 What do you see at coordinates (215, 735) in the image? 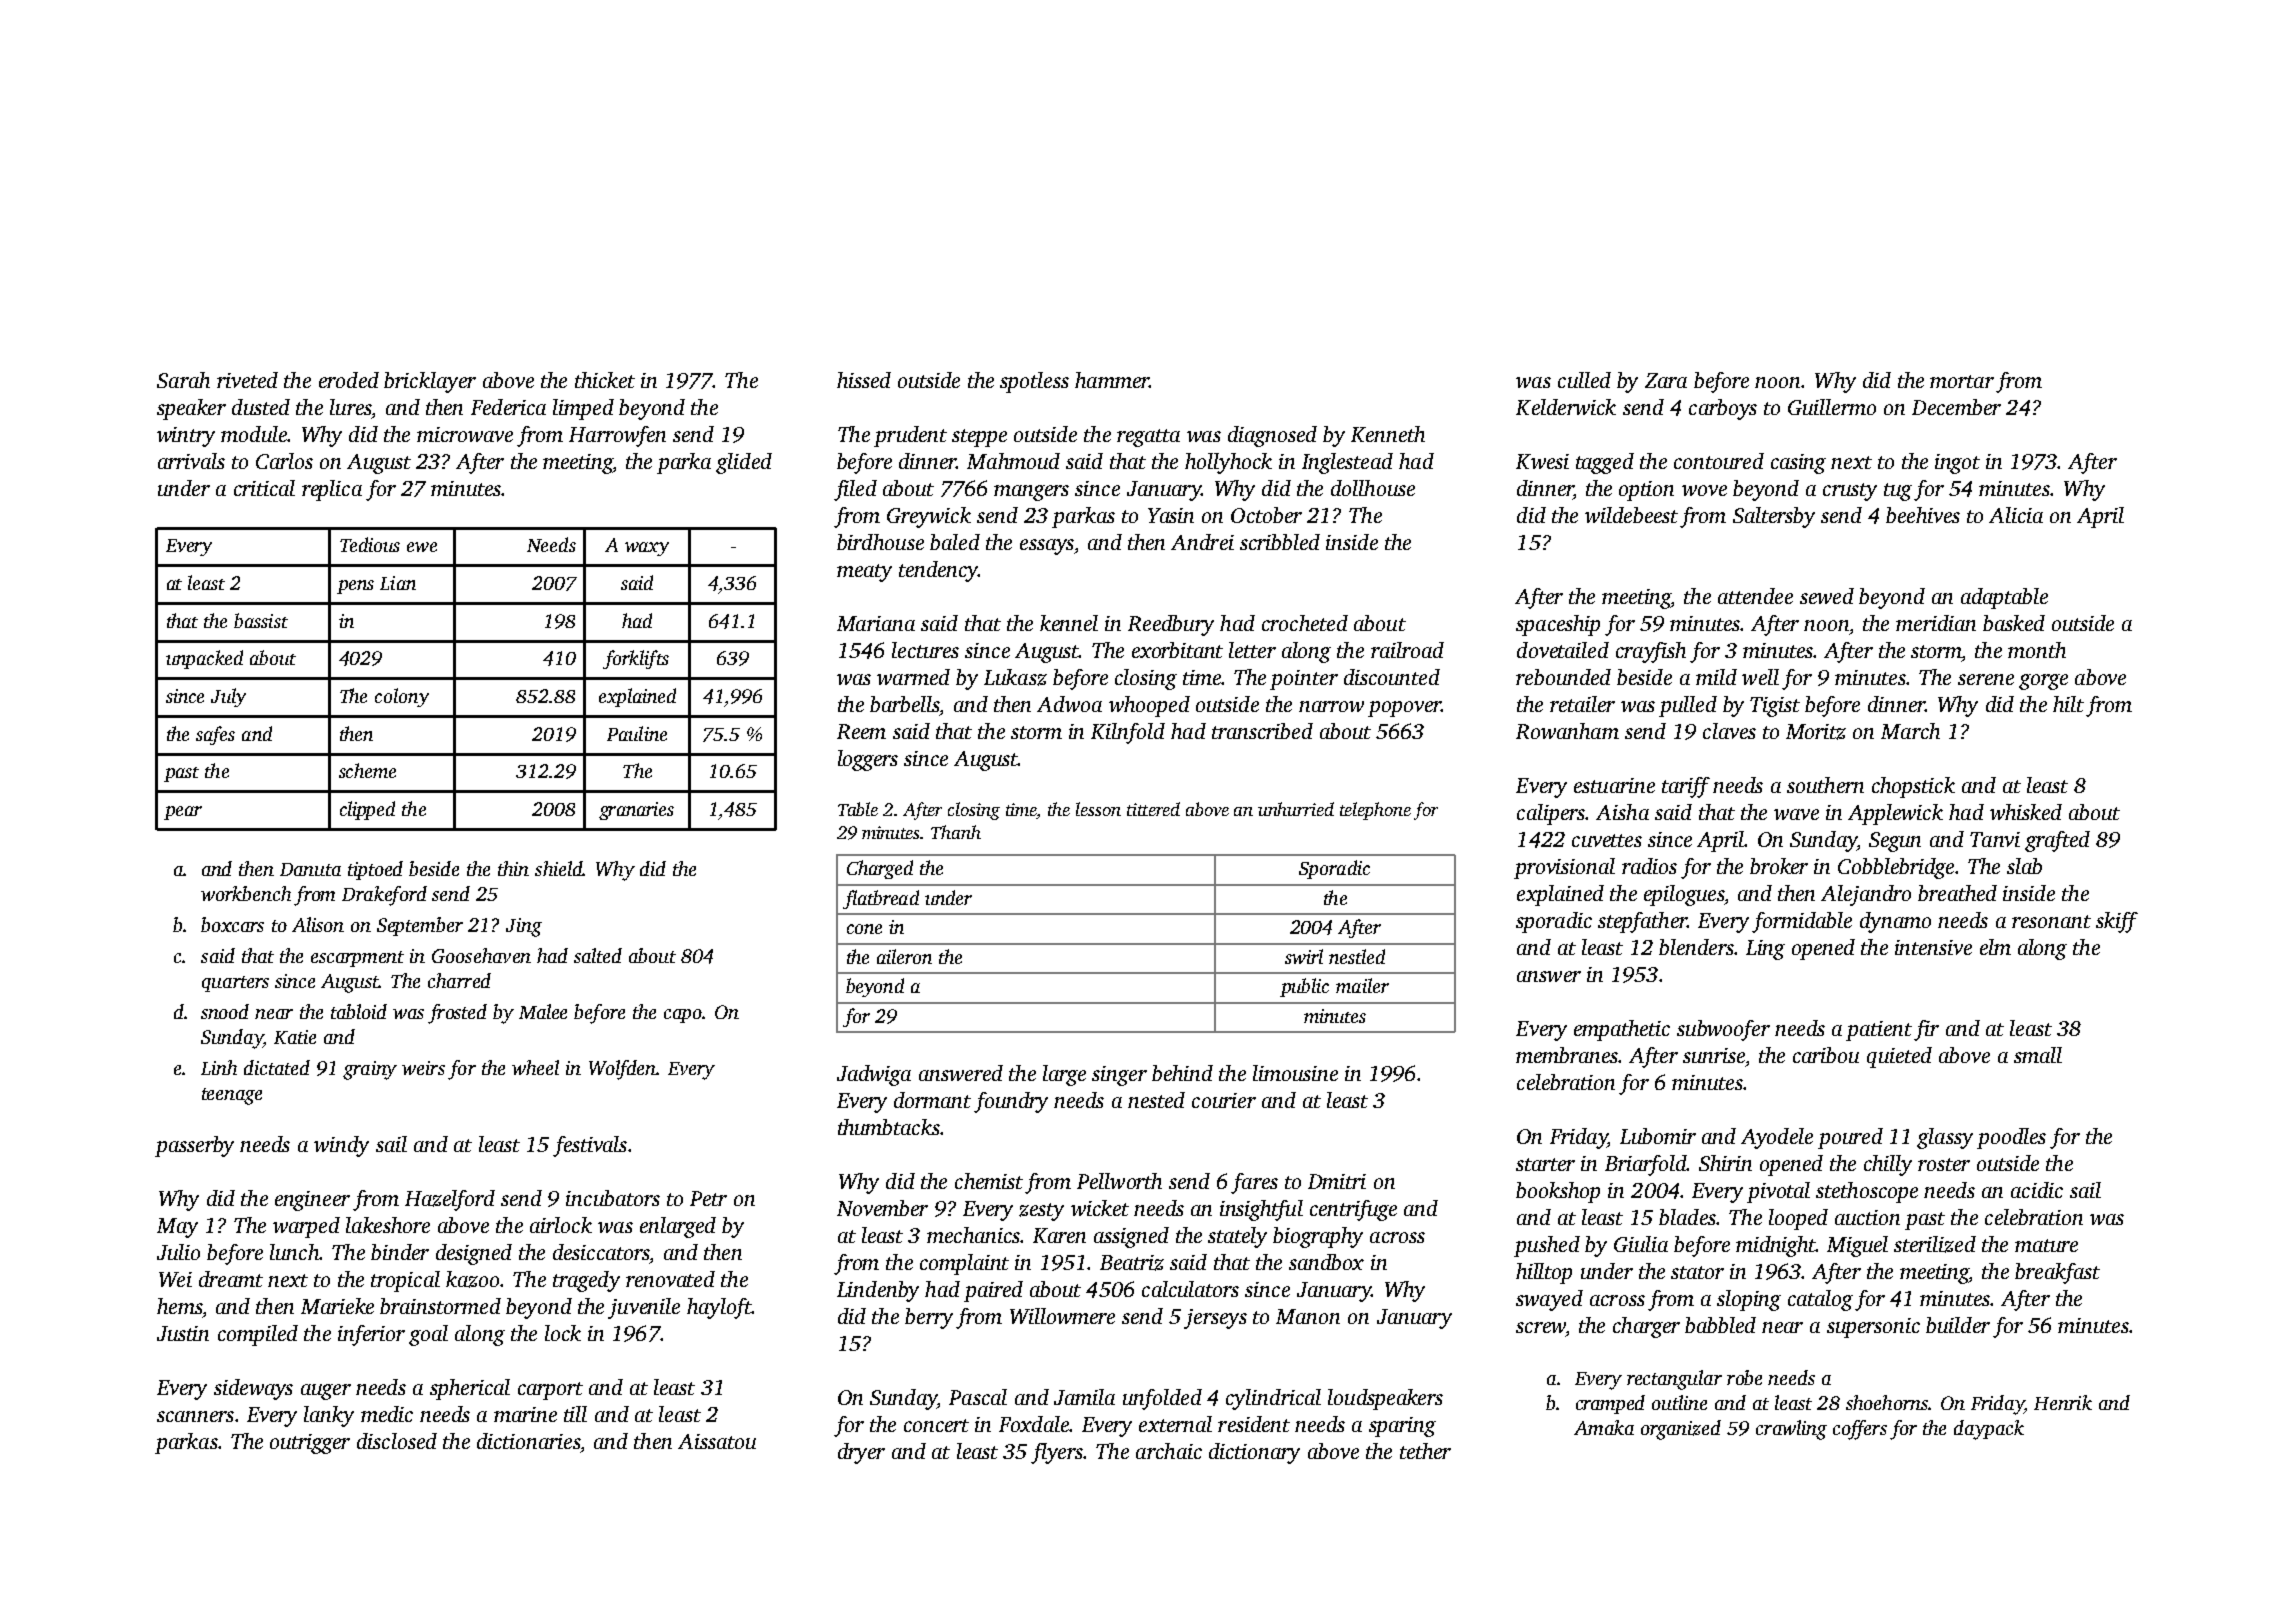
I see `safes` at bounding box center [215, 735].
